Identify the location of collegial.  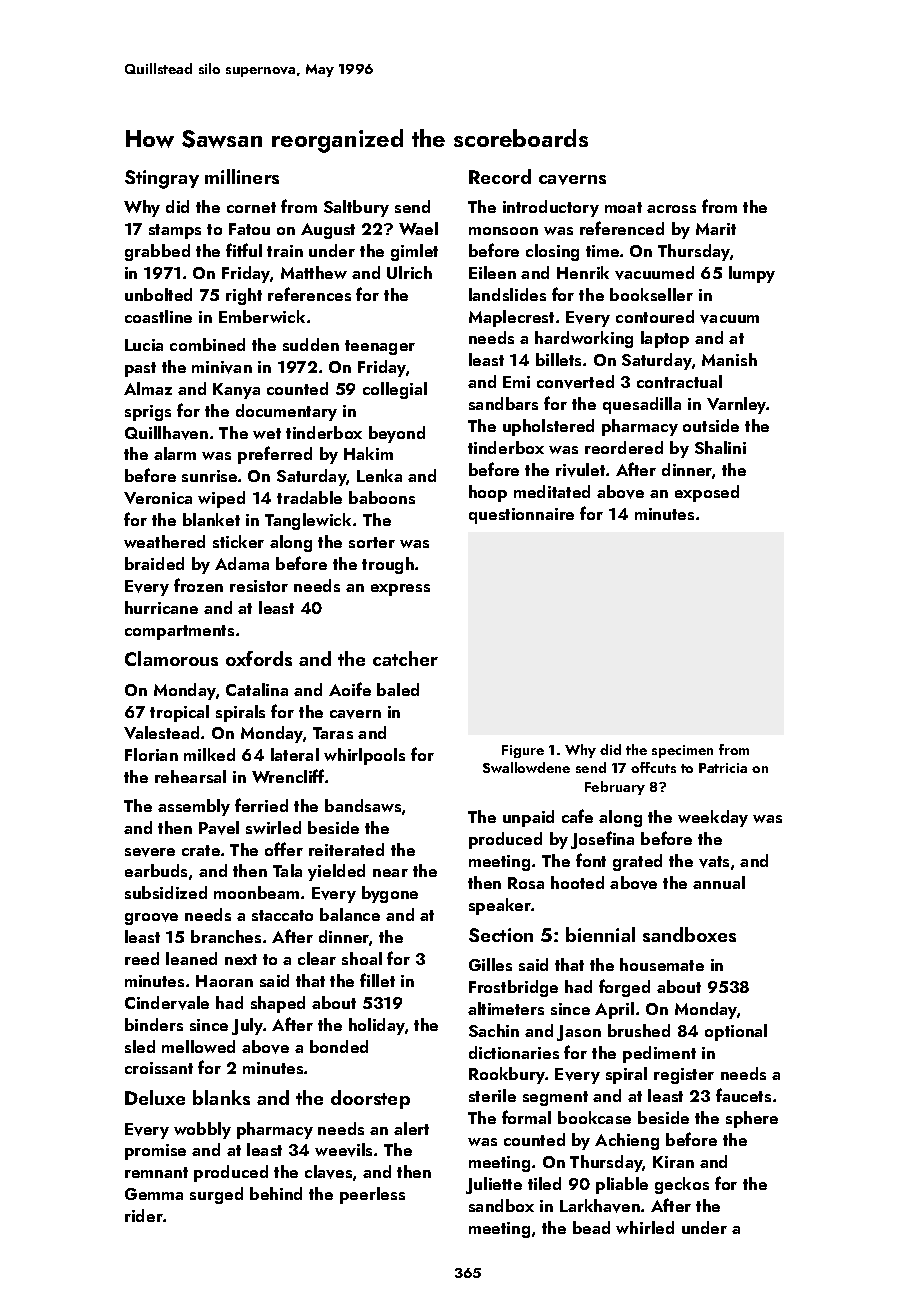
(395, 390).
